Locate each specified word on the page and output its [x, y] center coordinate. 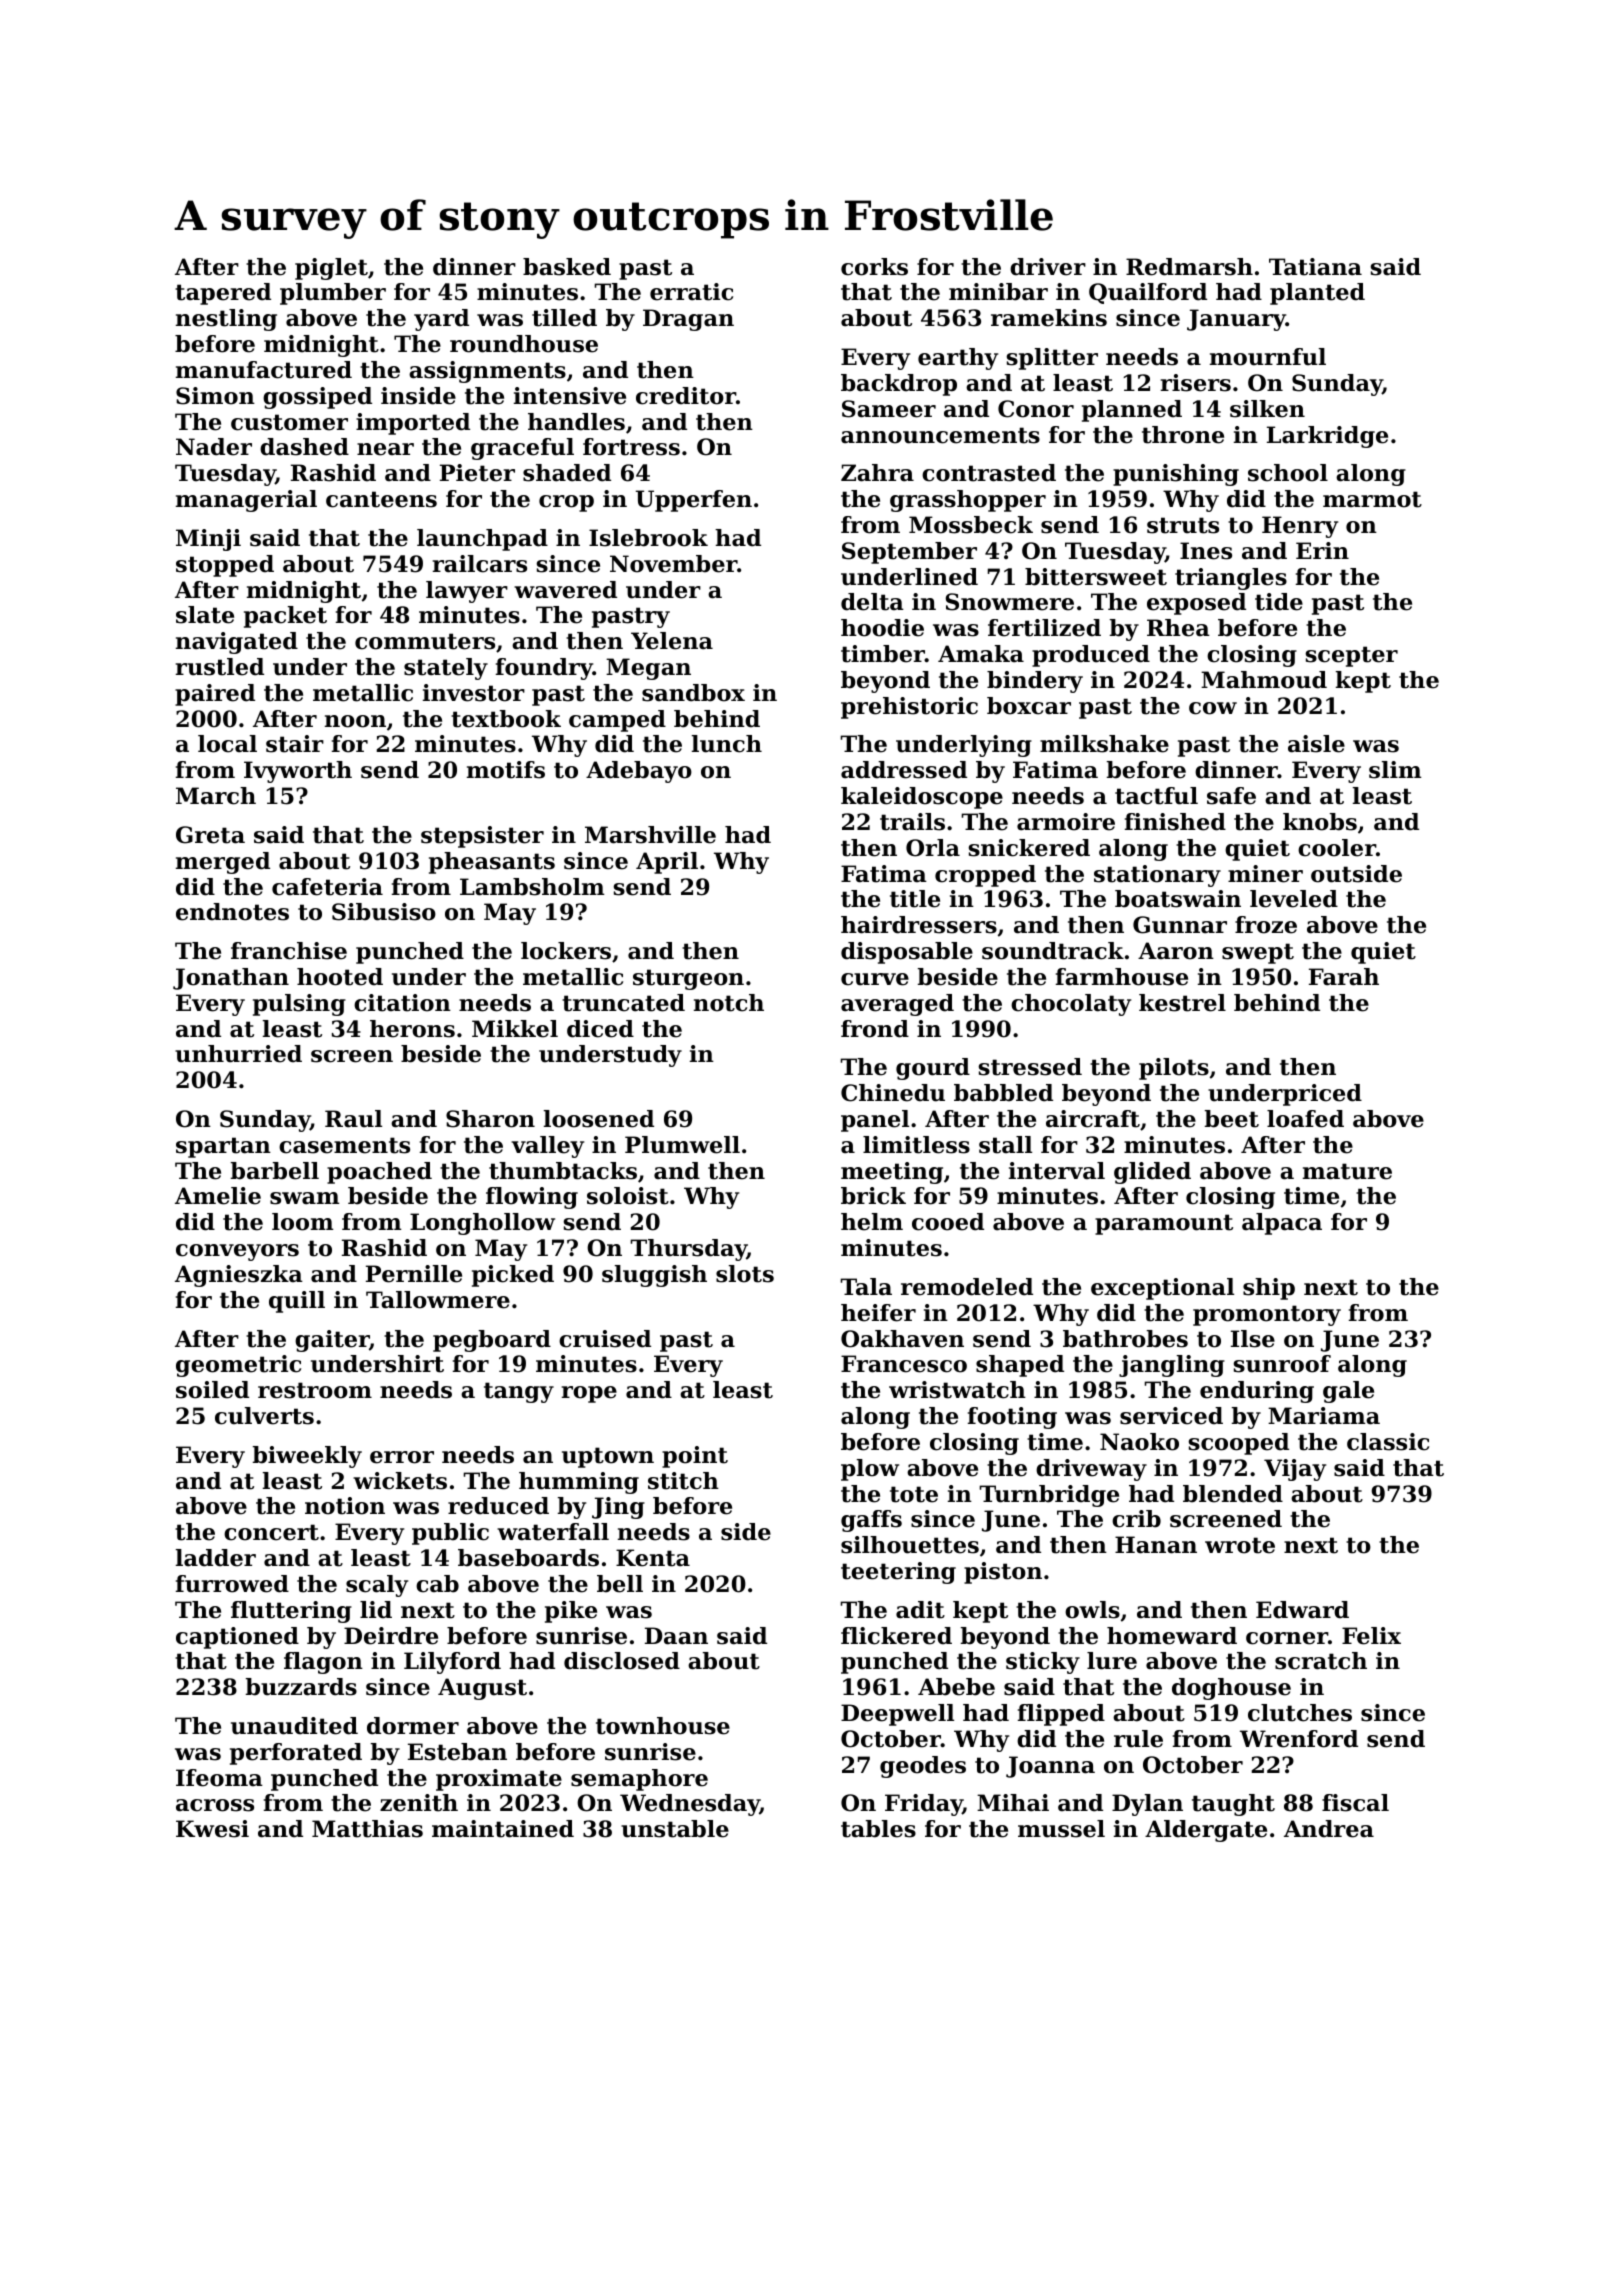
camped [617, 721]
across [215, 1805]
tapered [223, 294]
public [450, 1534]
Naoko [1139, 1442]
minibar [998, 292]
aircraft [1093, 1119]
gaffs [871, 1521]
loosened [599, 1119]
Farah [1344, 977]
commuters [425, 641]
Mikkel [515, 1029]
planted [1317, 294]
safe [1231, 796]
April [667, 863]
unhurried [238, 1054]
